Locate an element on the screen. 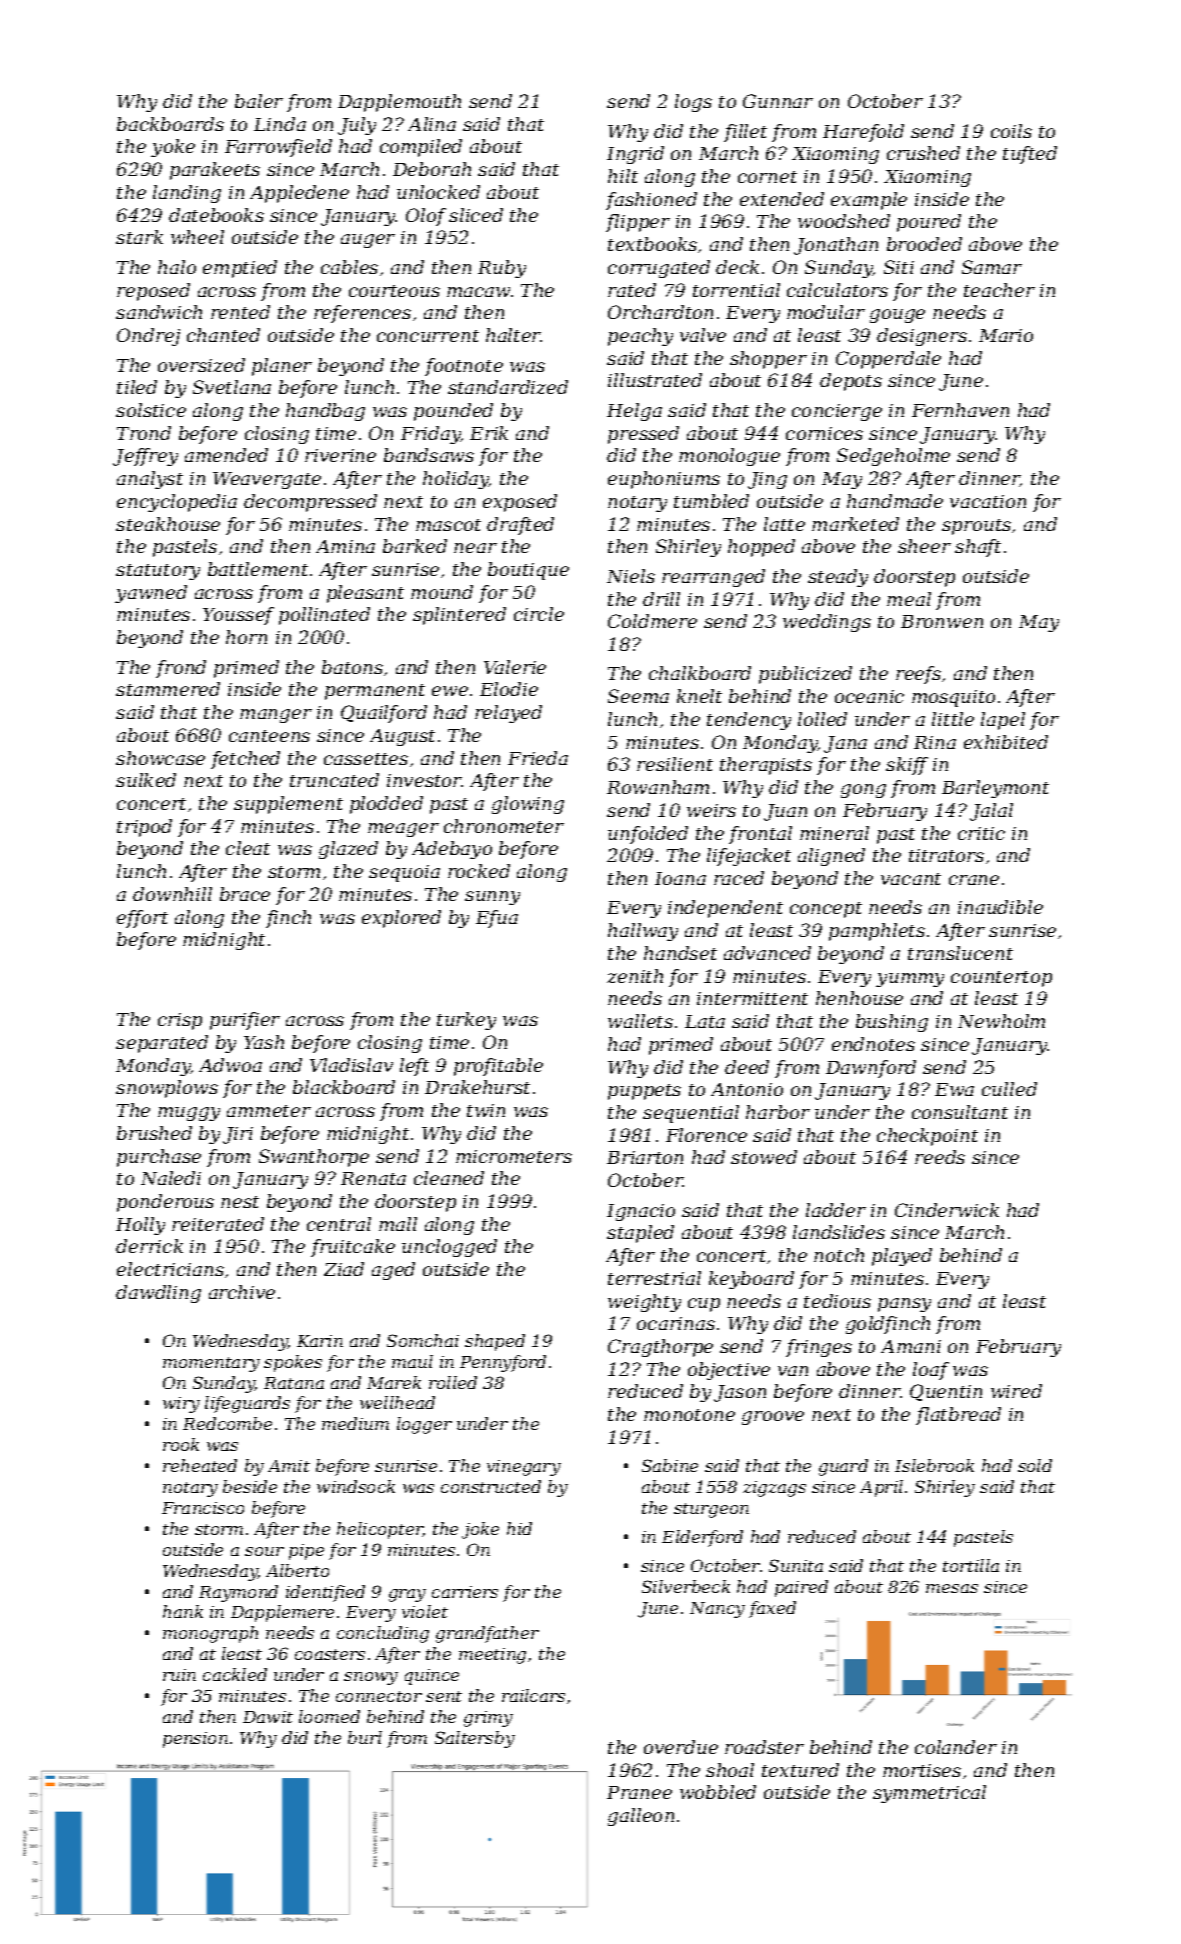 The width and height of the screenshot is (1181, 1944). Jalal is located at coordinates (991, 812).
